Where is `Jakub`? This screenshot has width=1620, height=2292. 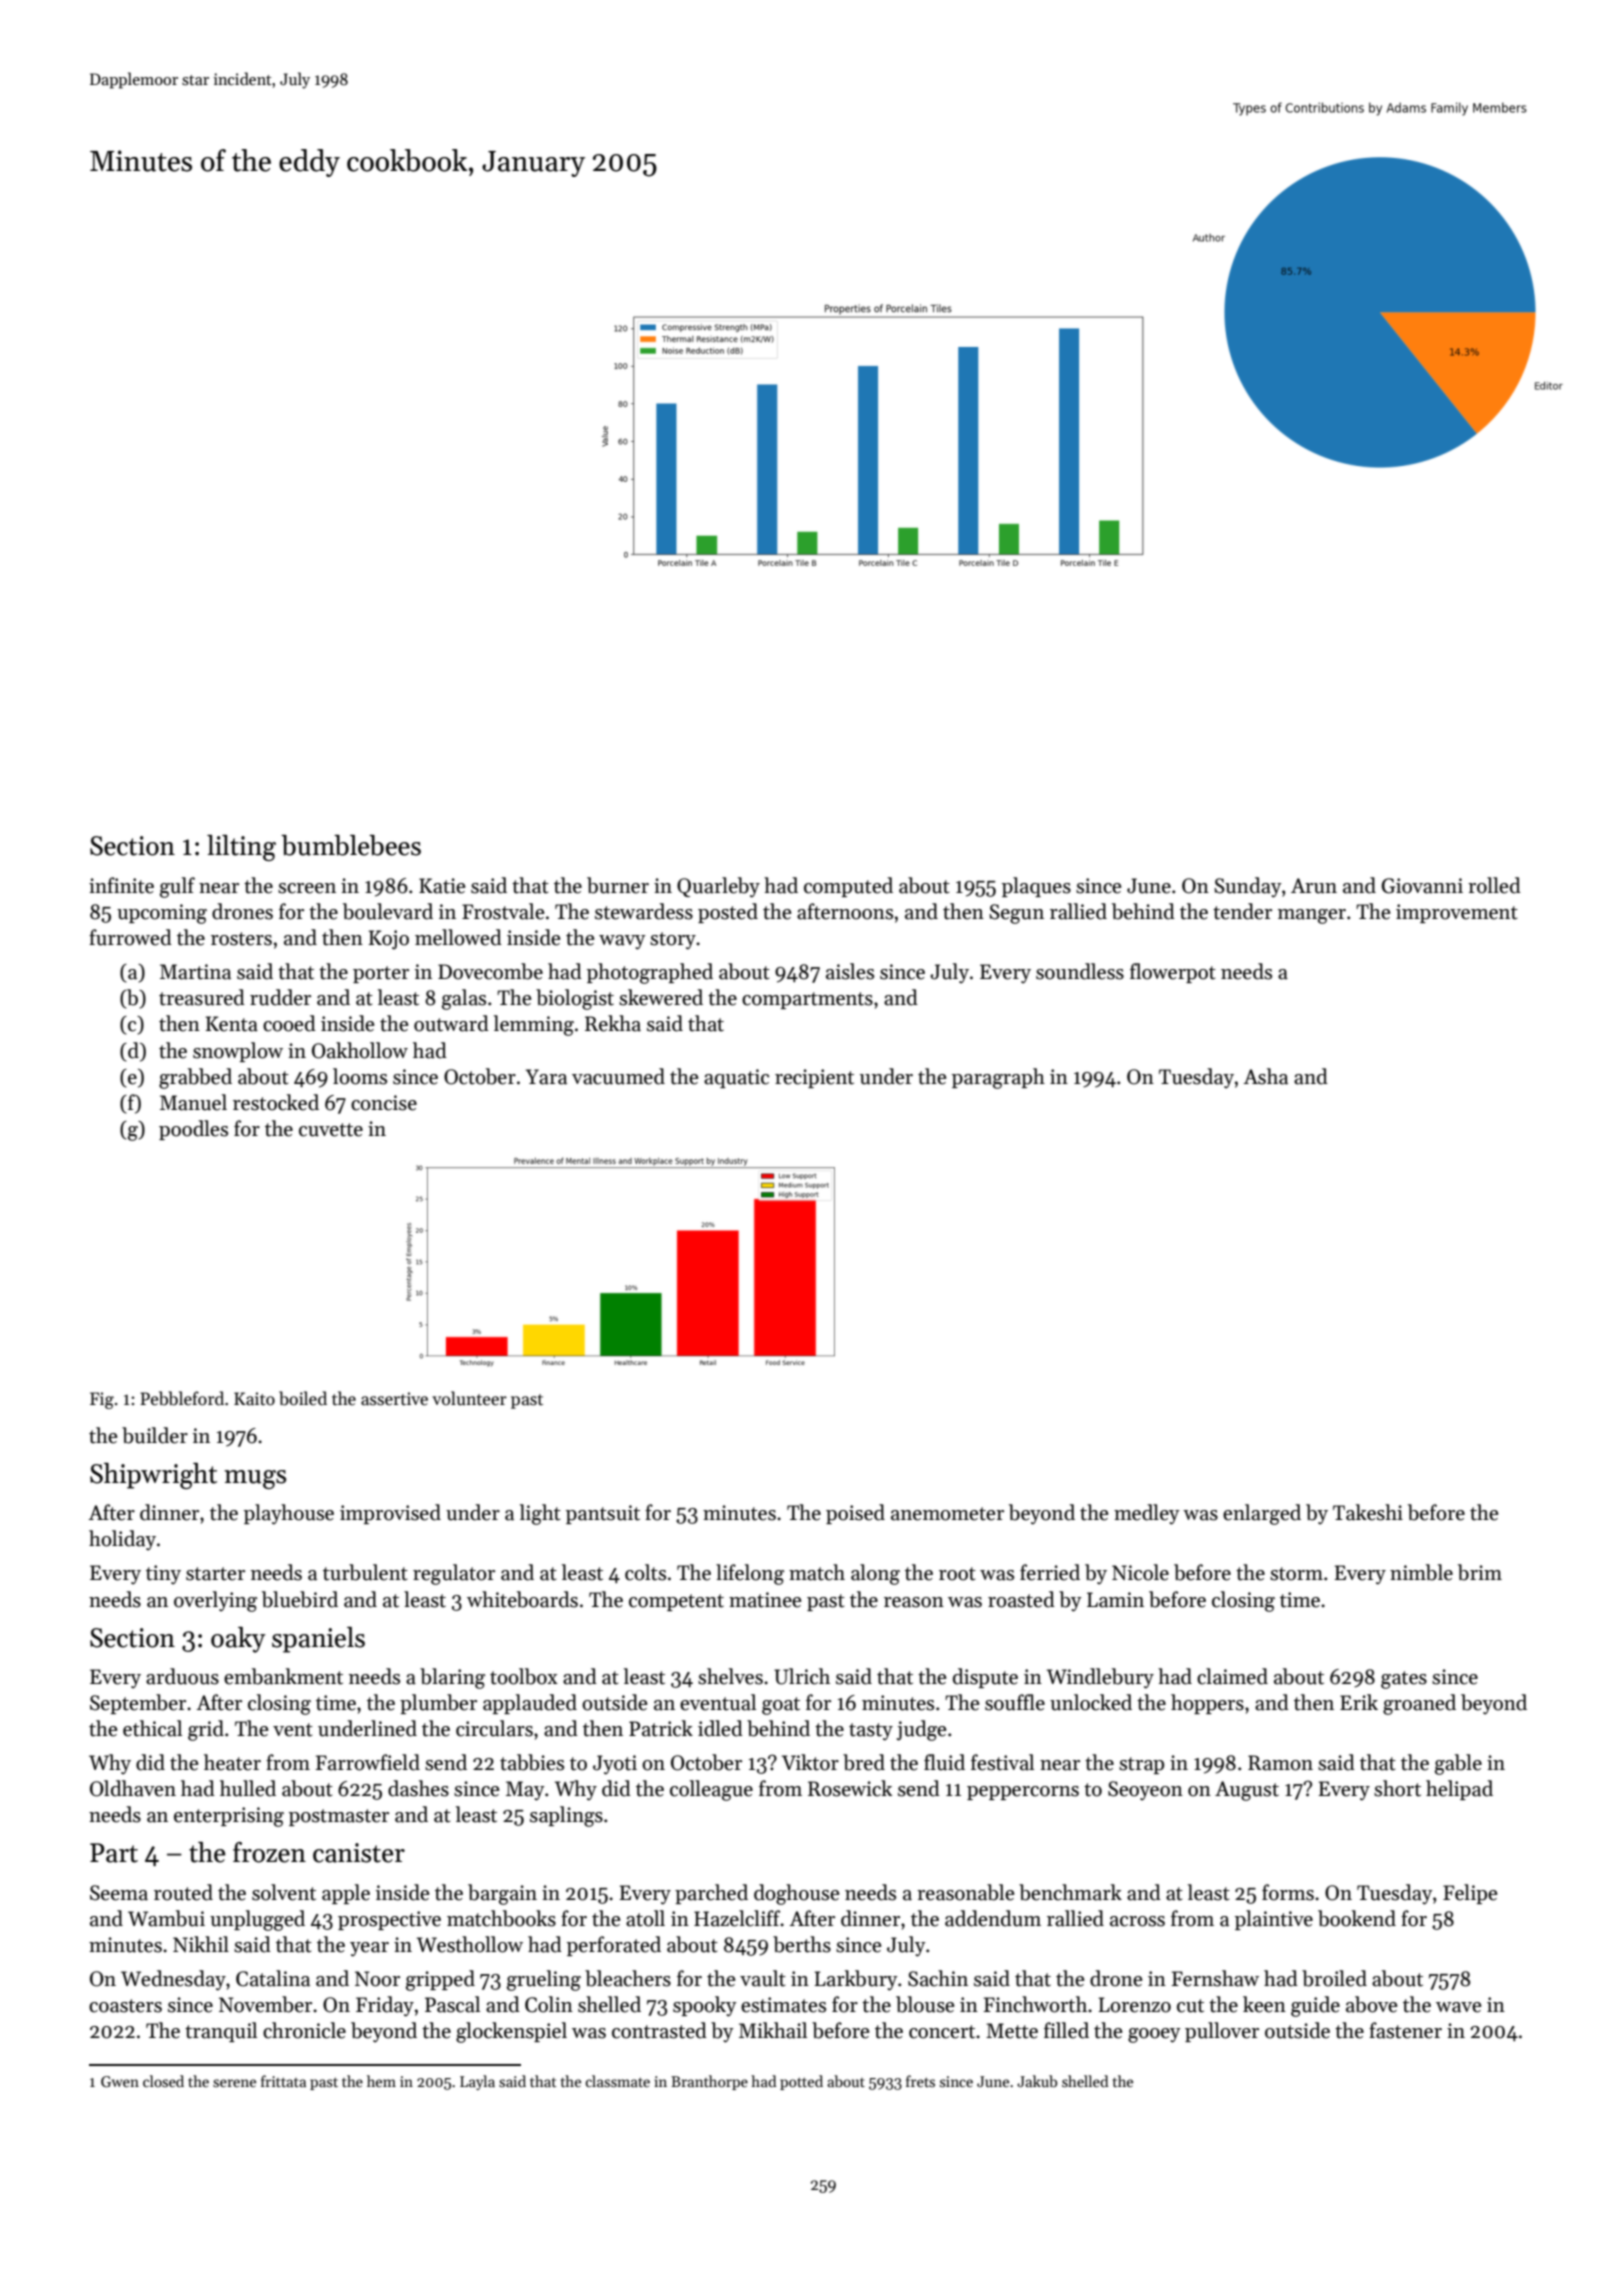
Jakub is located at coordinates (1037, 2081).
